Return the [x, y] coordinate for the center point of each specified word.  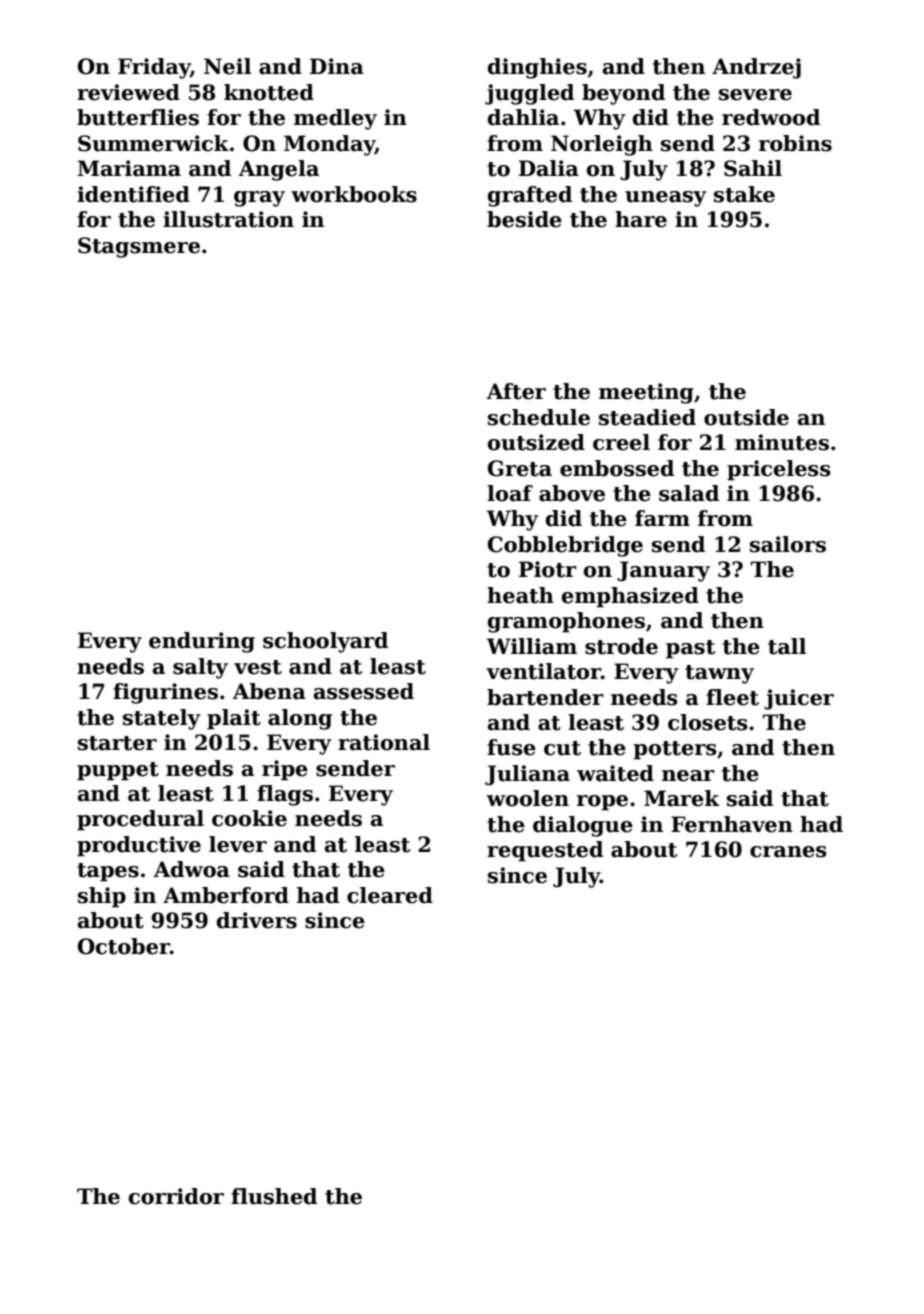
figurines [165, 693]
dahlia [523, 117]
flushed [274, 1196]
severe [755, 95]
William [531, 646]
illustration [228, 219]
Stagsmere [139, 247]
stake [744, 194]
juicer [799, 699]
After [516, 391]
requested [545, 851]
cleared [390, 895]
